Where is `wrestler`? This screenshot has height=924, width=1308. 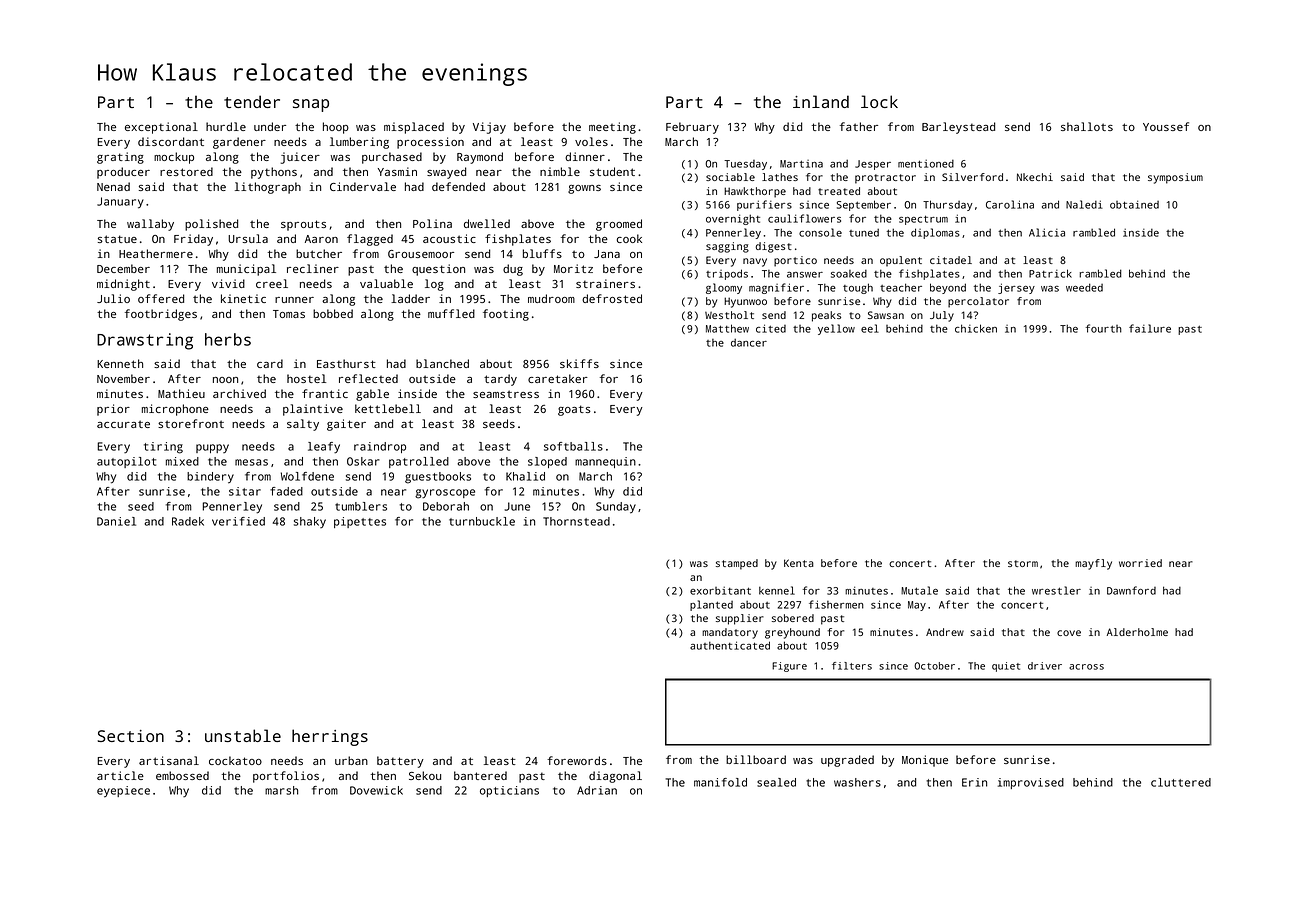 wrestler is located at coordinates (1056, 590).
